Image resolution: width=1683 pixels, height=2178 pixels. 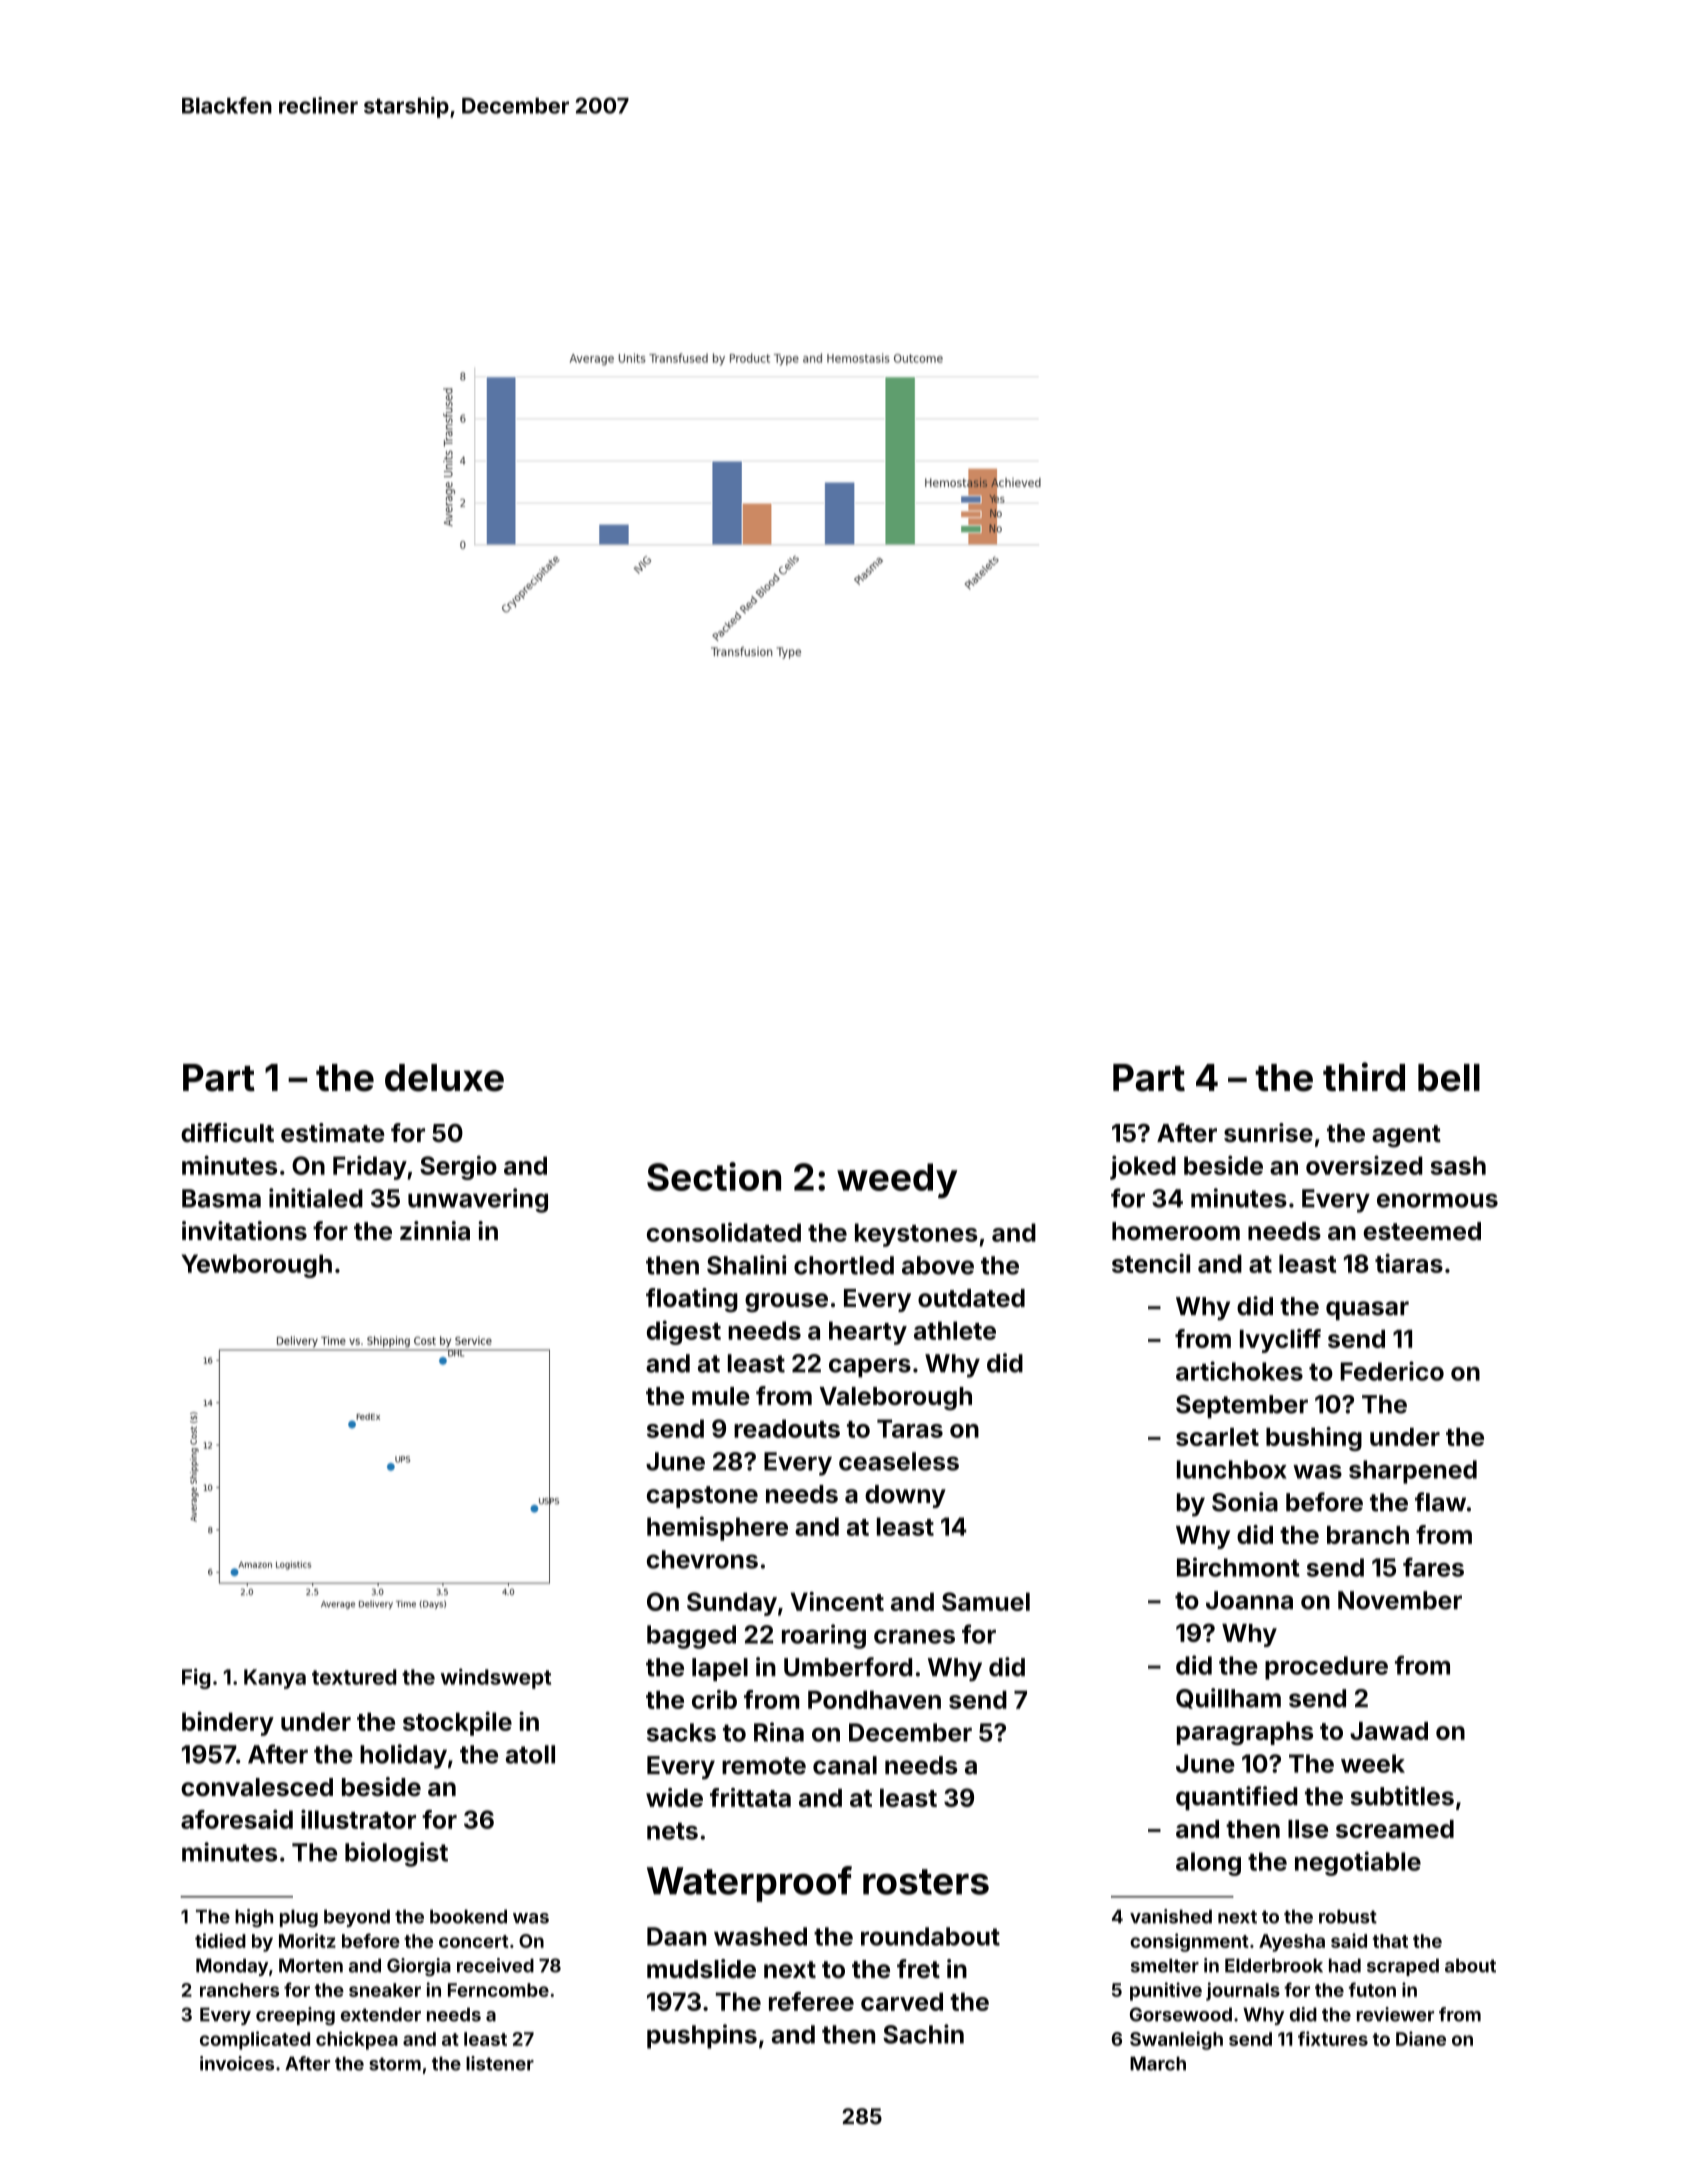 What do you see at coordinates (1367, 1310) in the screenshot?
I see `quasar` at bounding box center [1367, 1310].
